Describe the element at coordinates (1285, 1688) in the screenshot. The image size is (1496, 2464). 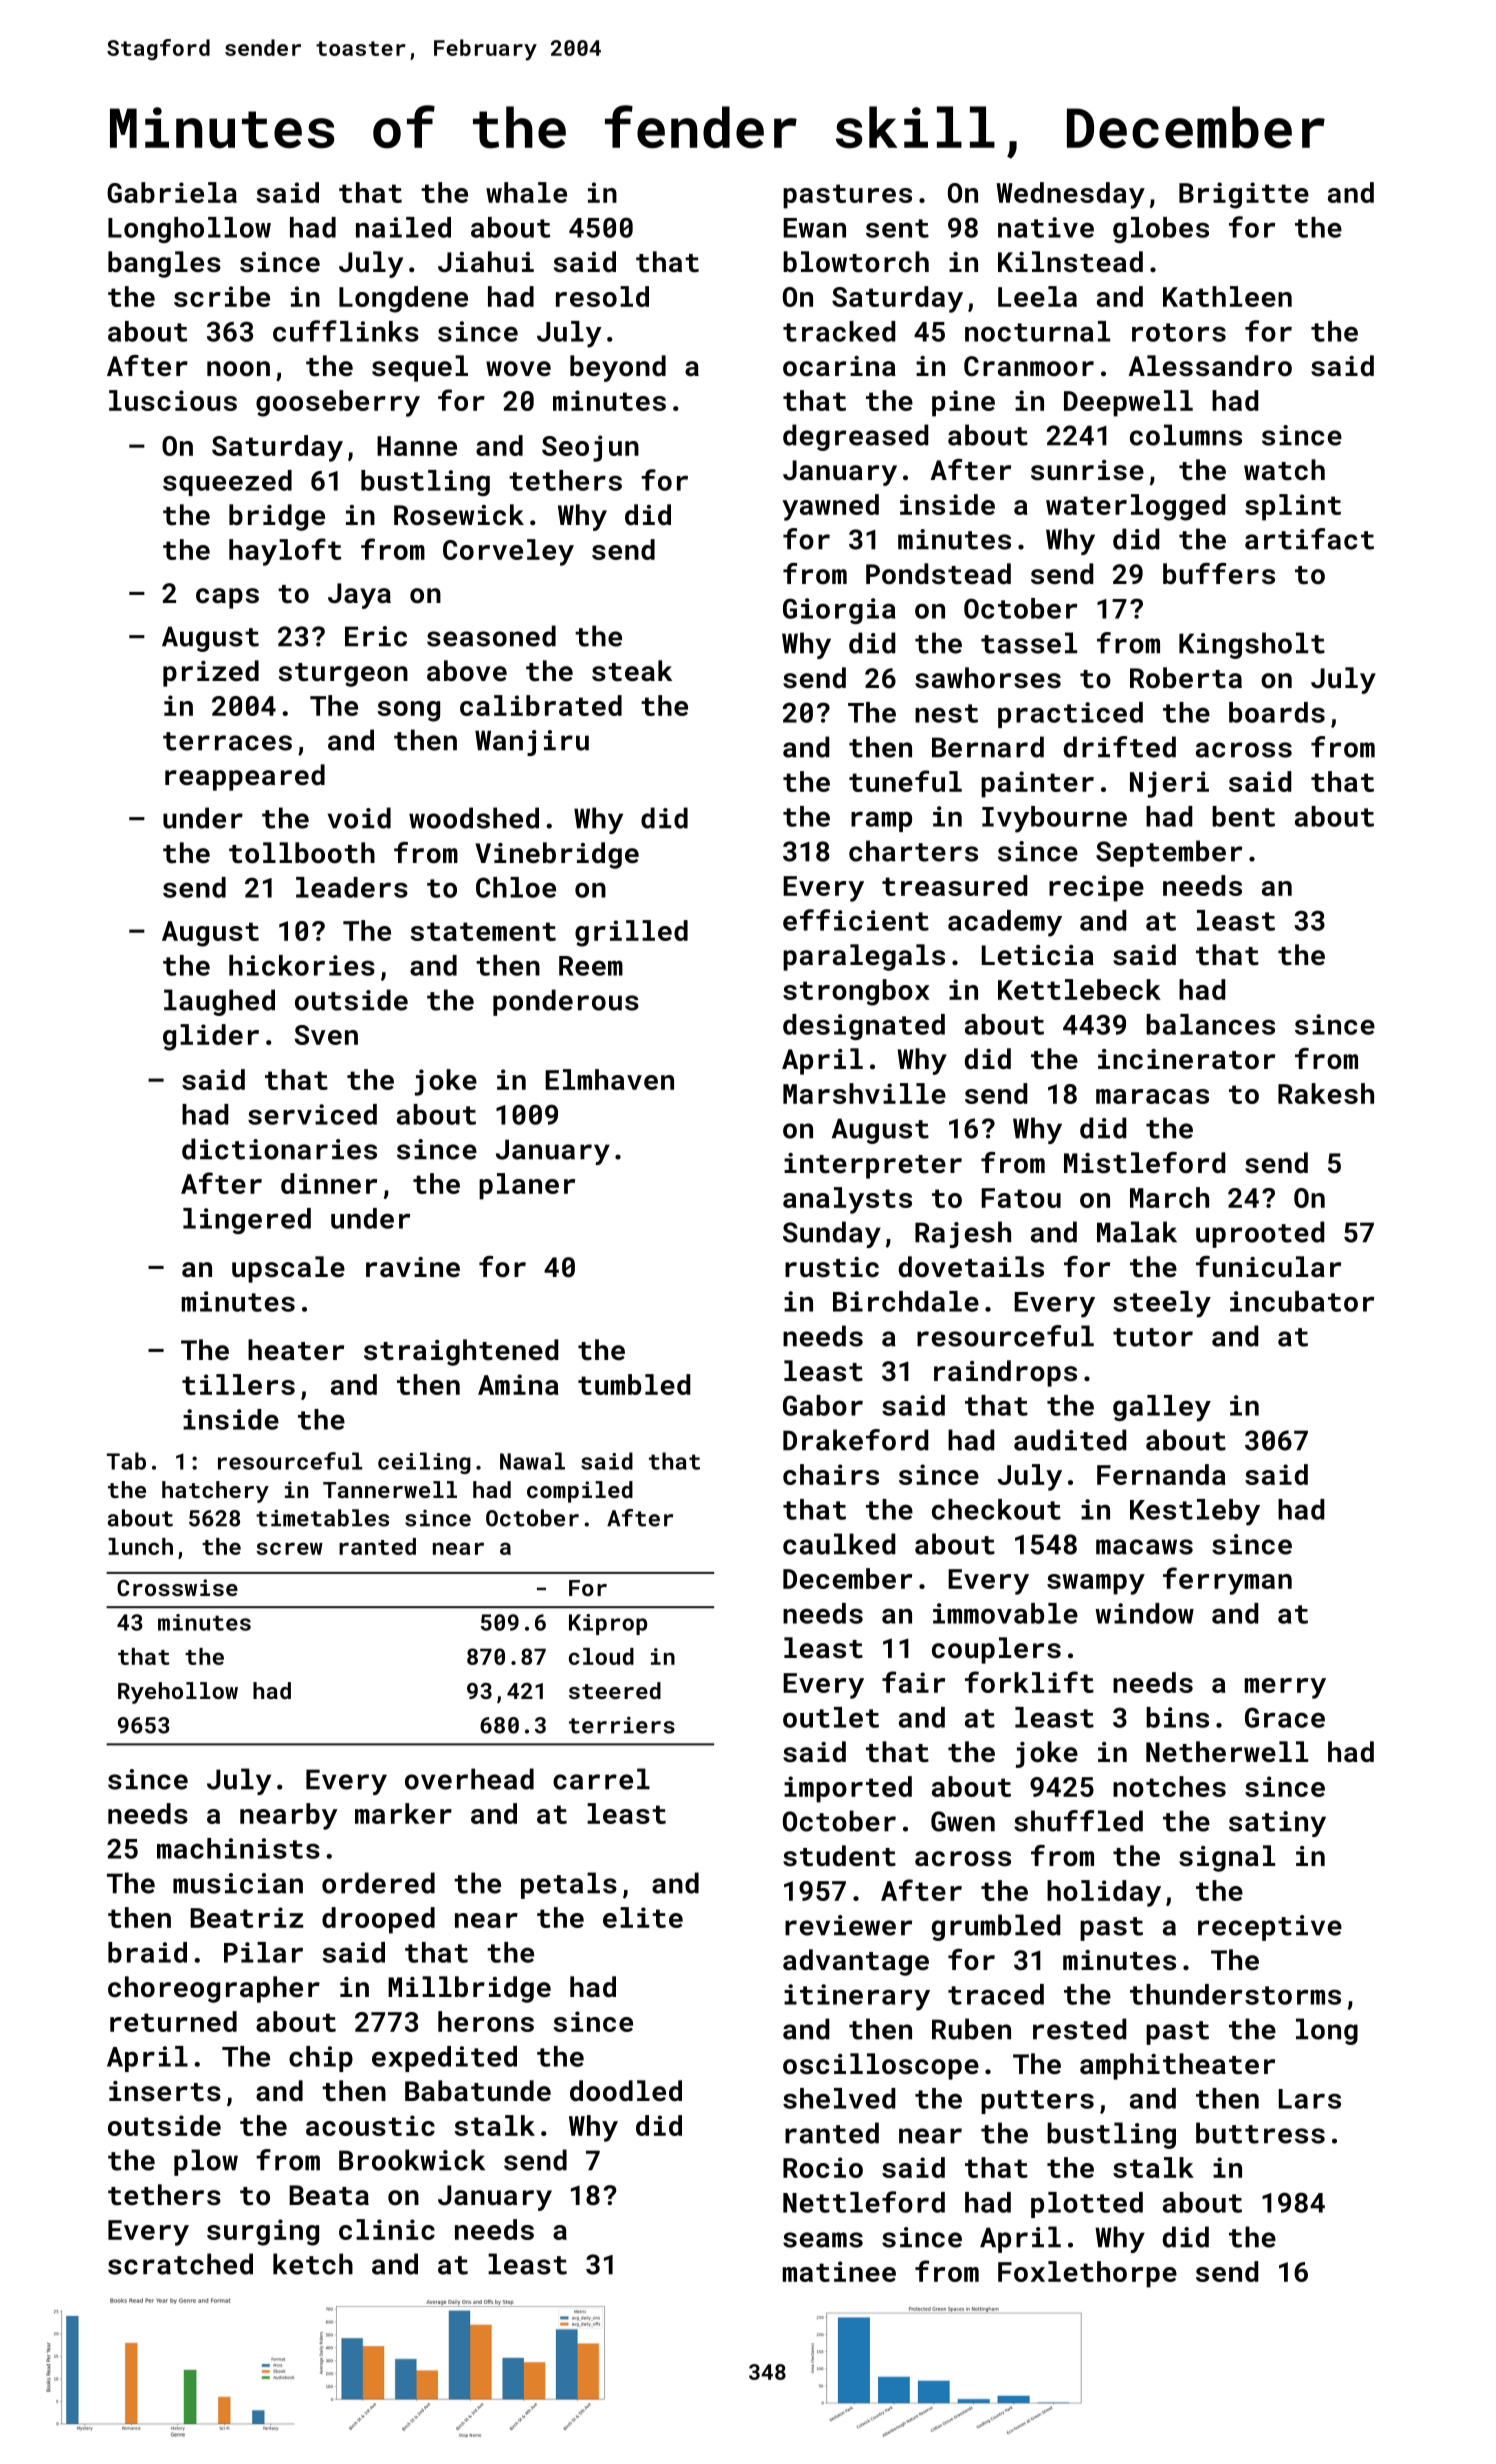
I see `merry` at that location.
